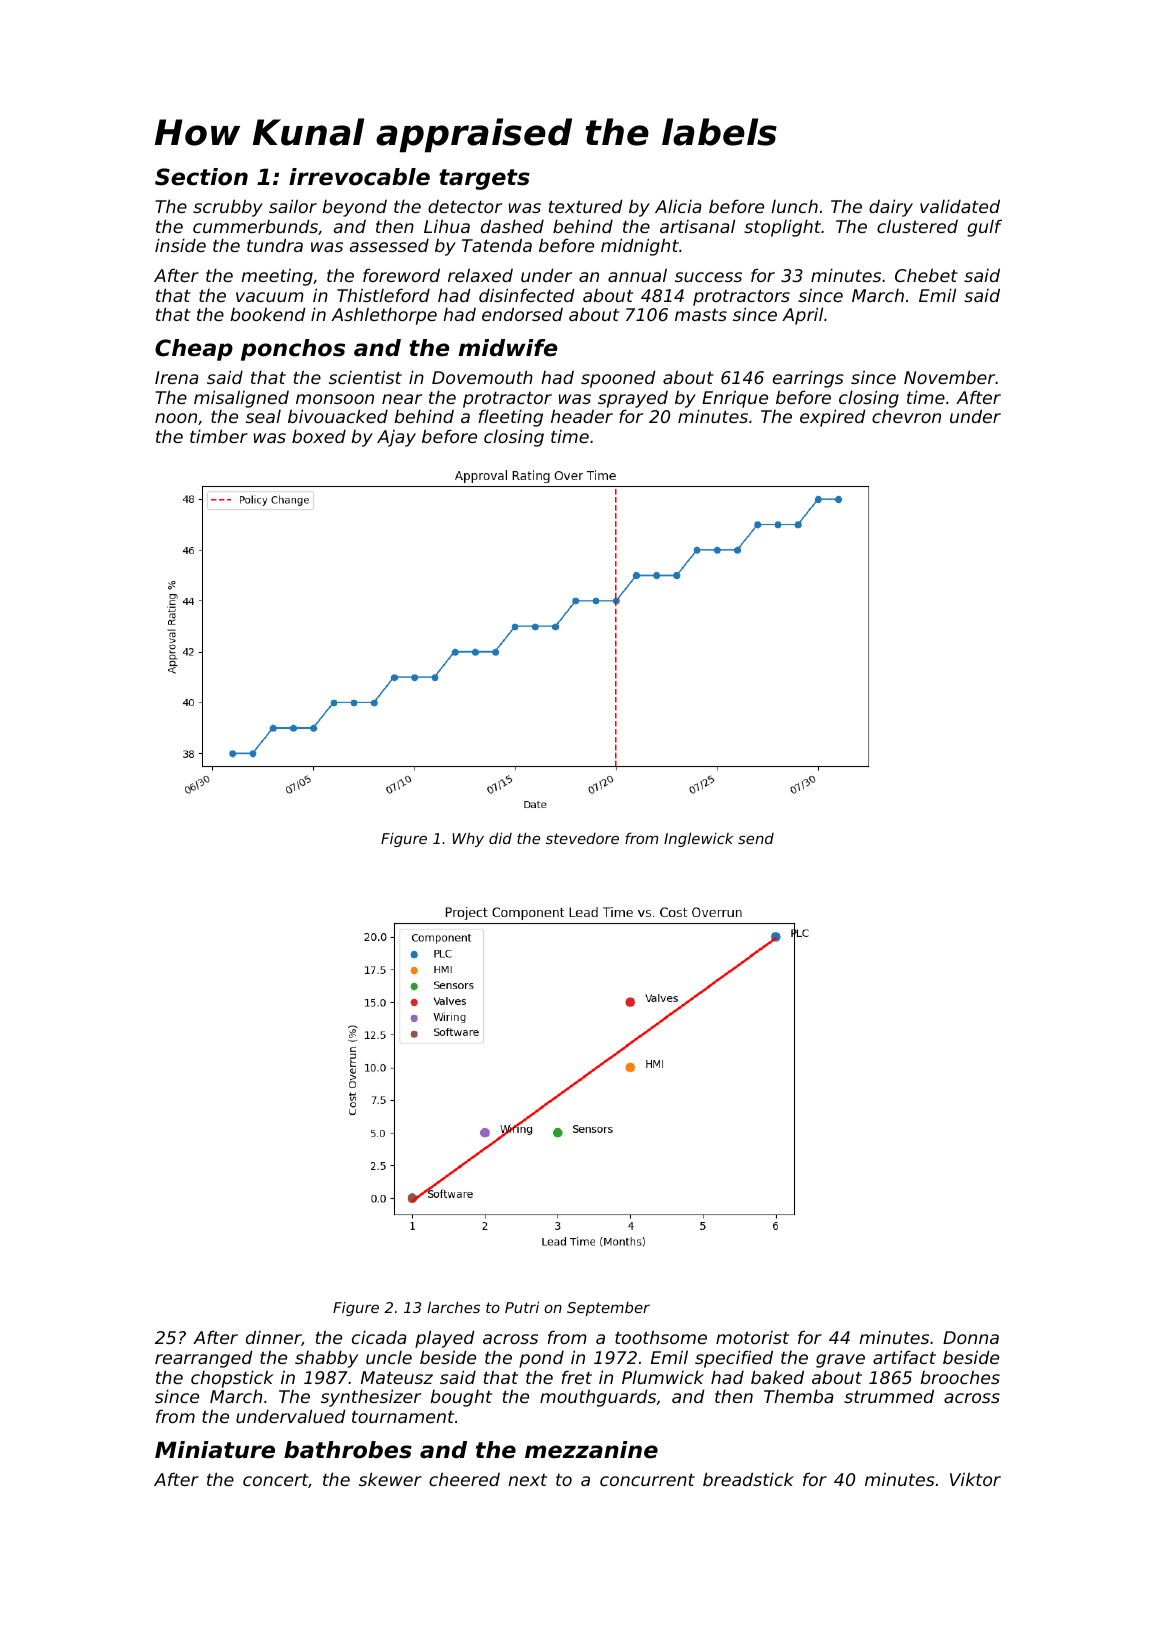 Image resolution: width=1155 pixels, height=1633 pixels. Describe the element at coordinates (582, 838) in the screenshot. I see `stevedore` at that location.
